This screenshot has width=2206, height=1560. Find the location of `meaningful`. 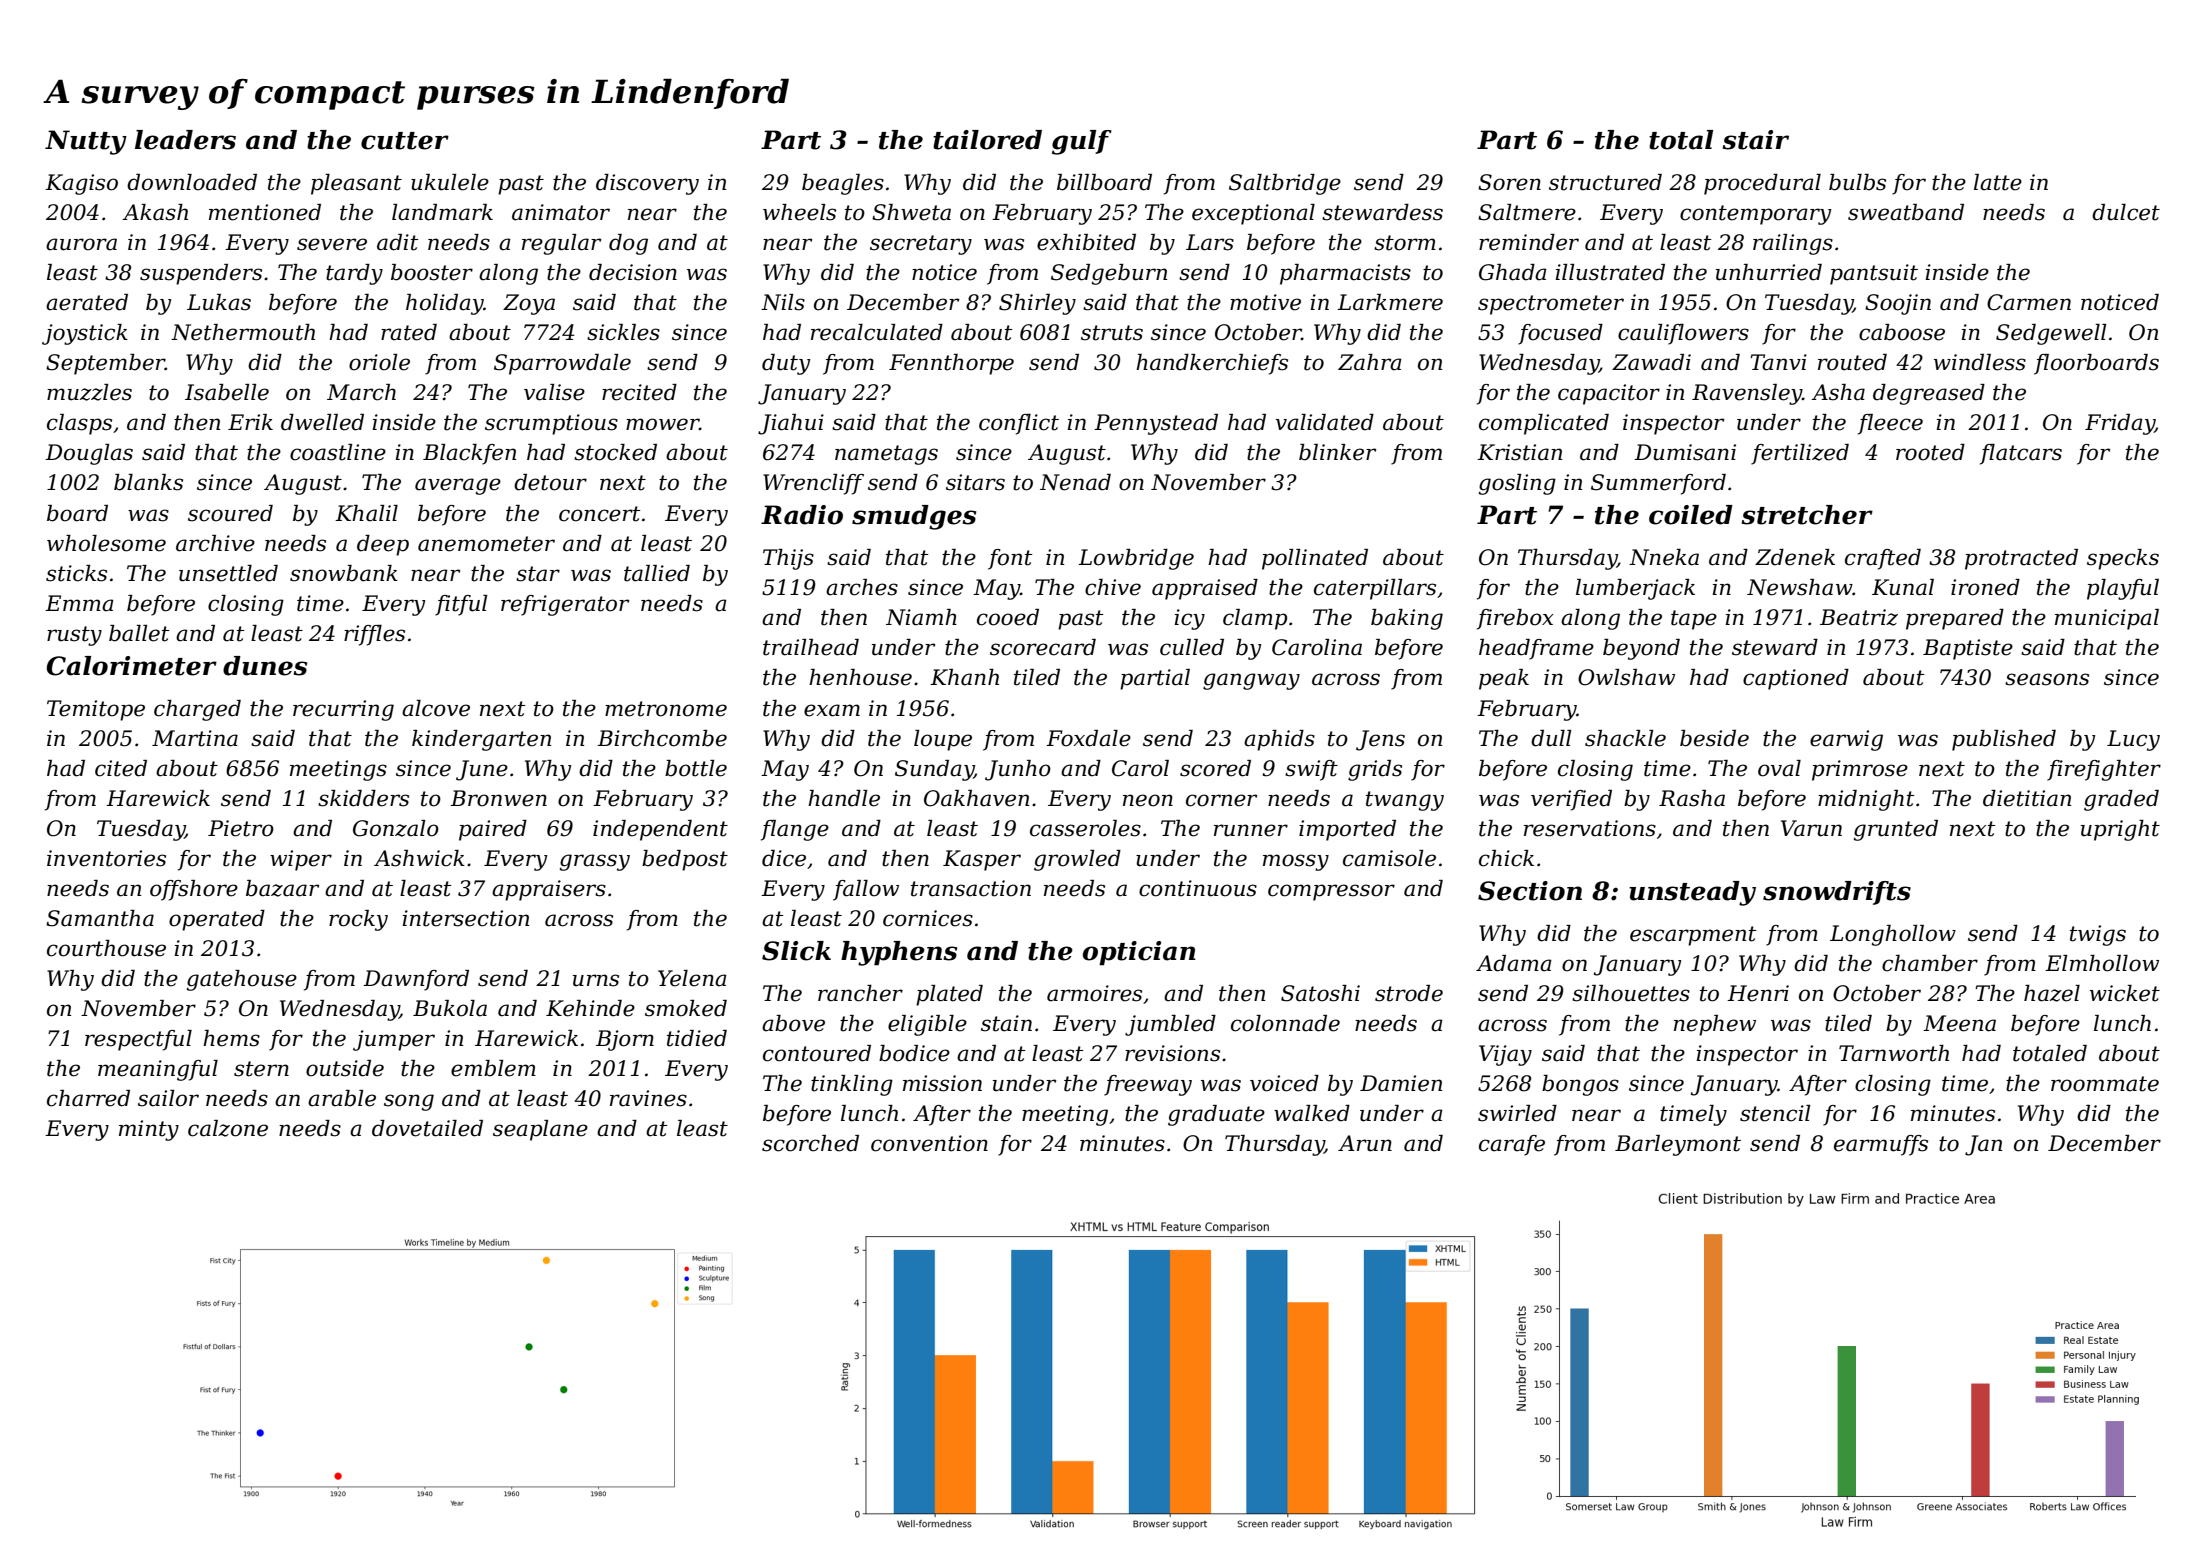

meaningful is located at coordinates (158, 1070).
